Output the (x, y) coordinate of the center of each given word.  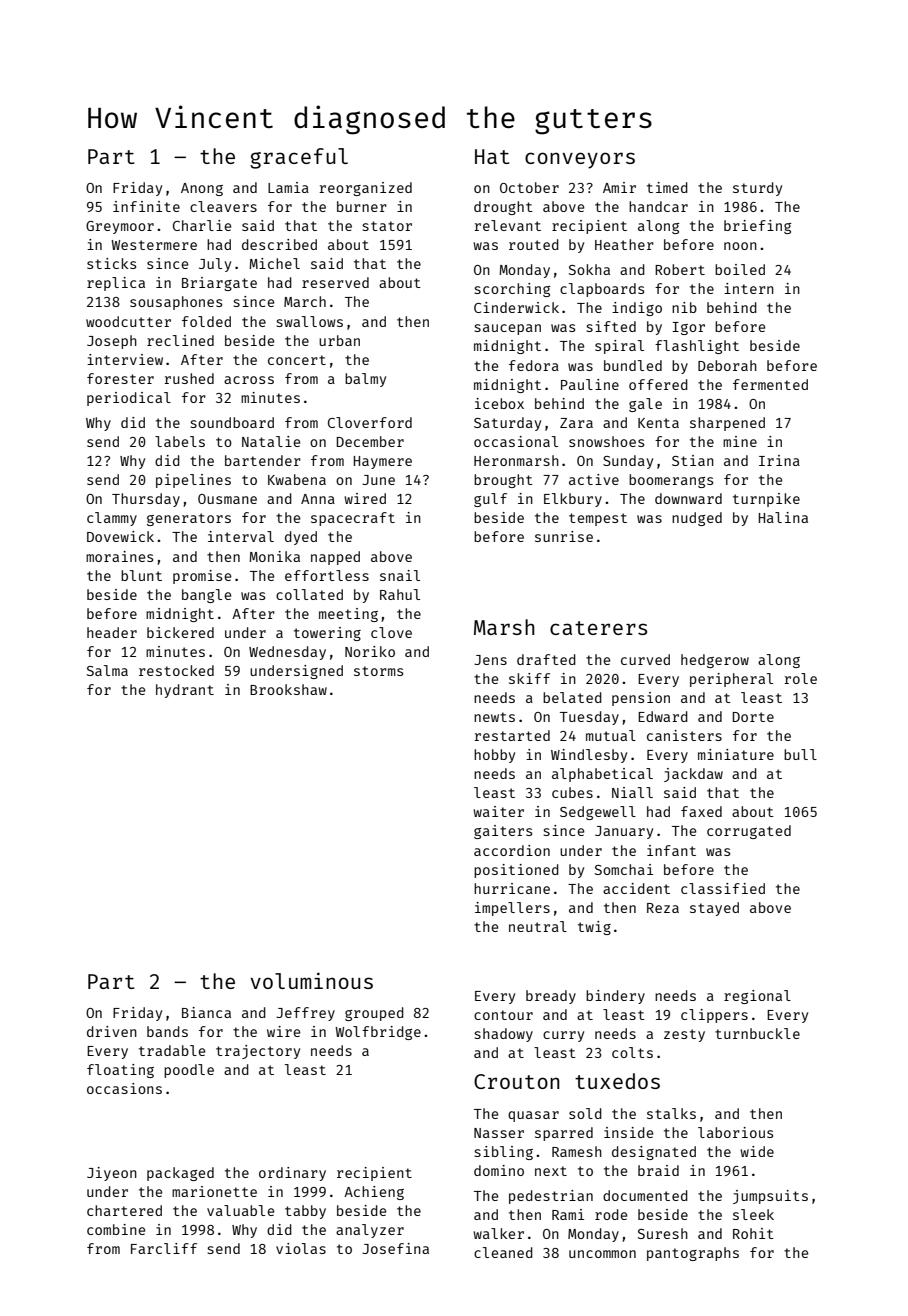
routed (534, 244)
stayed (714, 909)
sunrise (564, 536)
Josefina (395, 1248)
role (800, 678)
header (112, 632)
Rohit (753, 1233)
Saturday (507, 424)
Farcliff (164, 1248)
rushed (189, 378)
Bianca (206, 1012)
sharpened (727, 424)
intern (749, 288)
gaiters (503, 832)
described (279, 244)
